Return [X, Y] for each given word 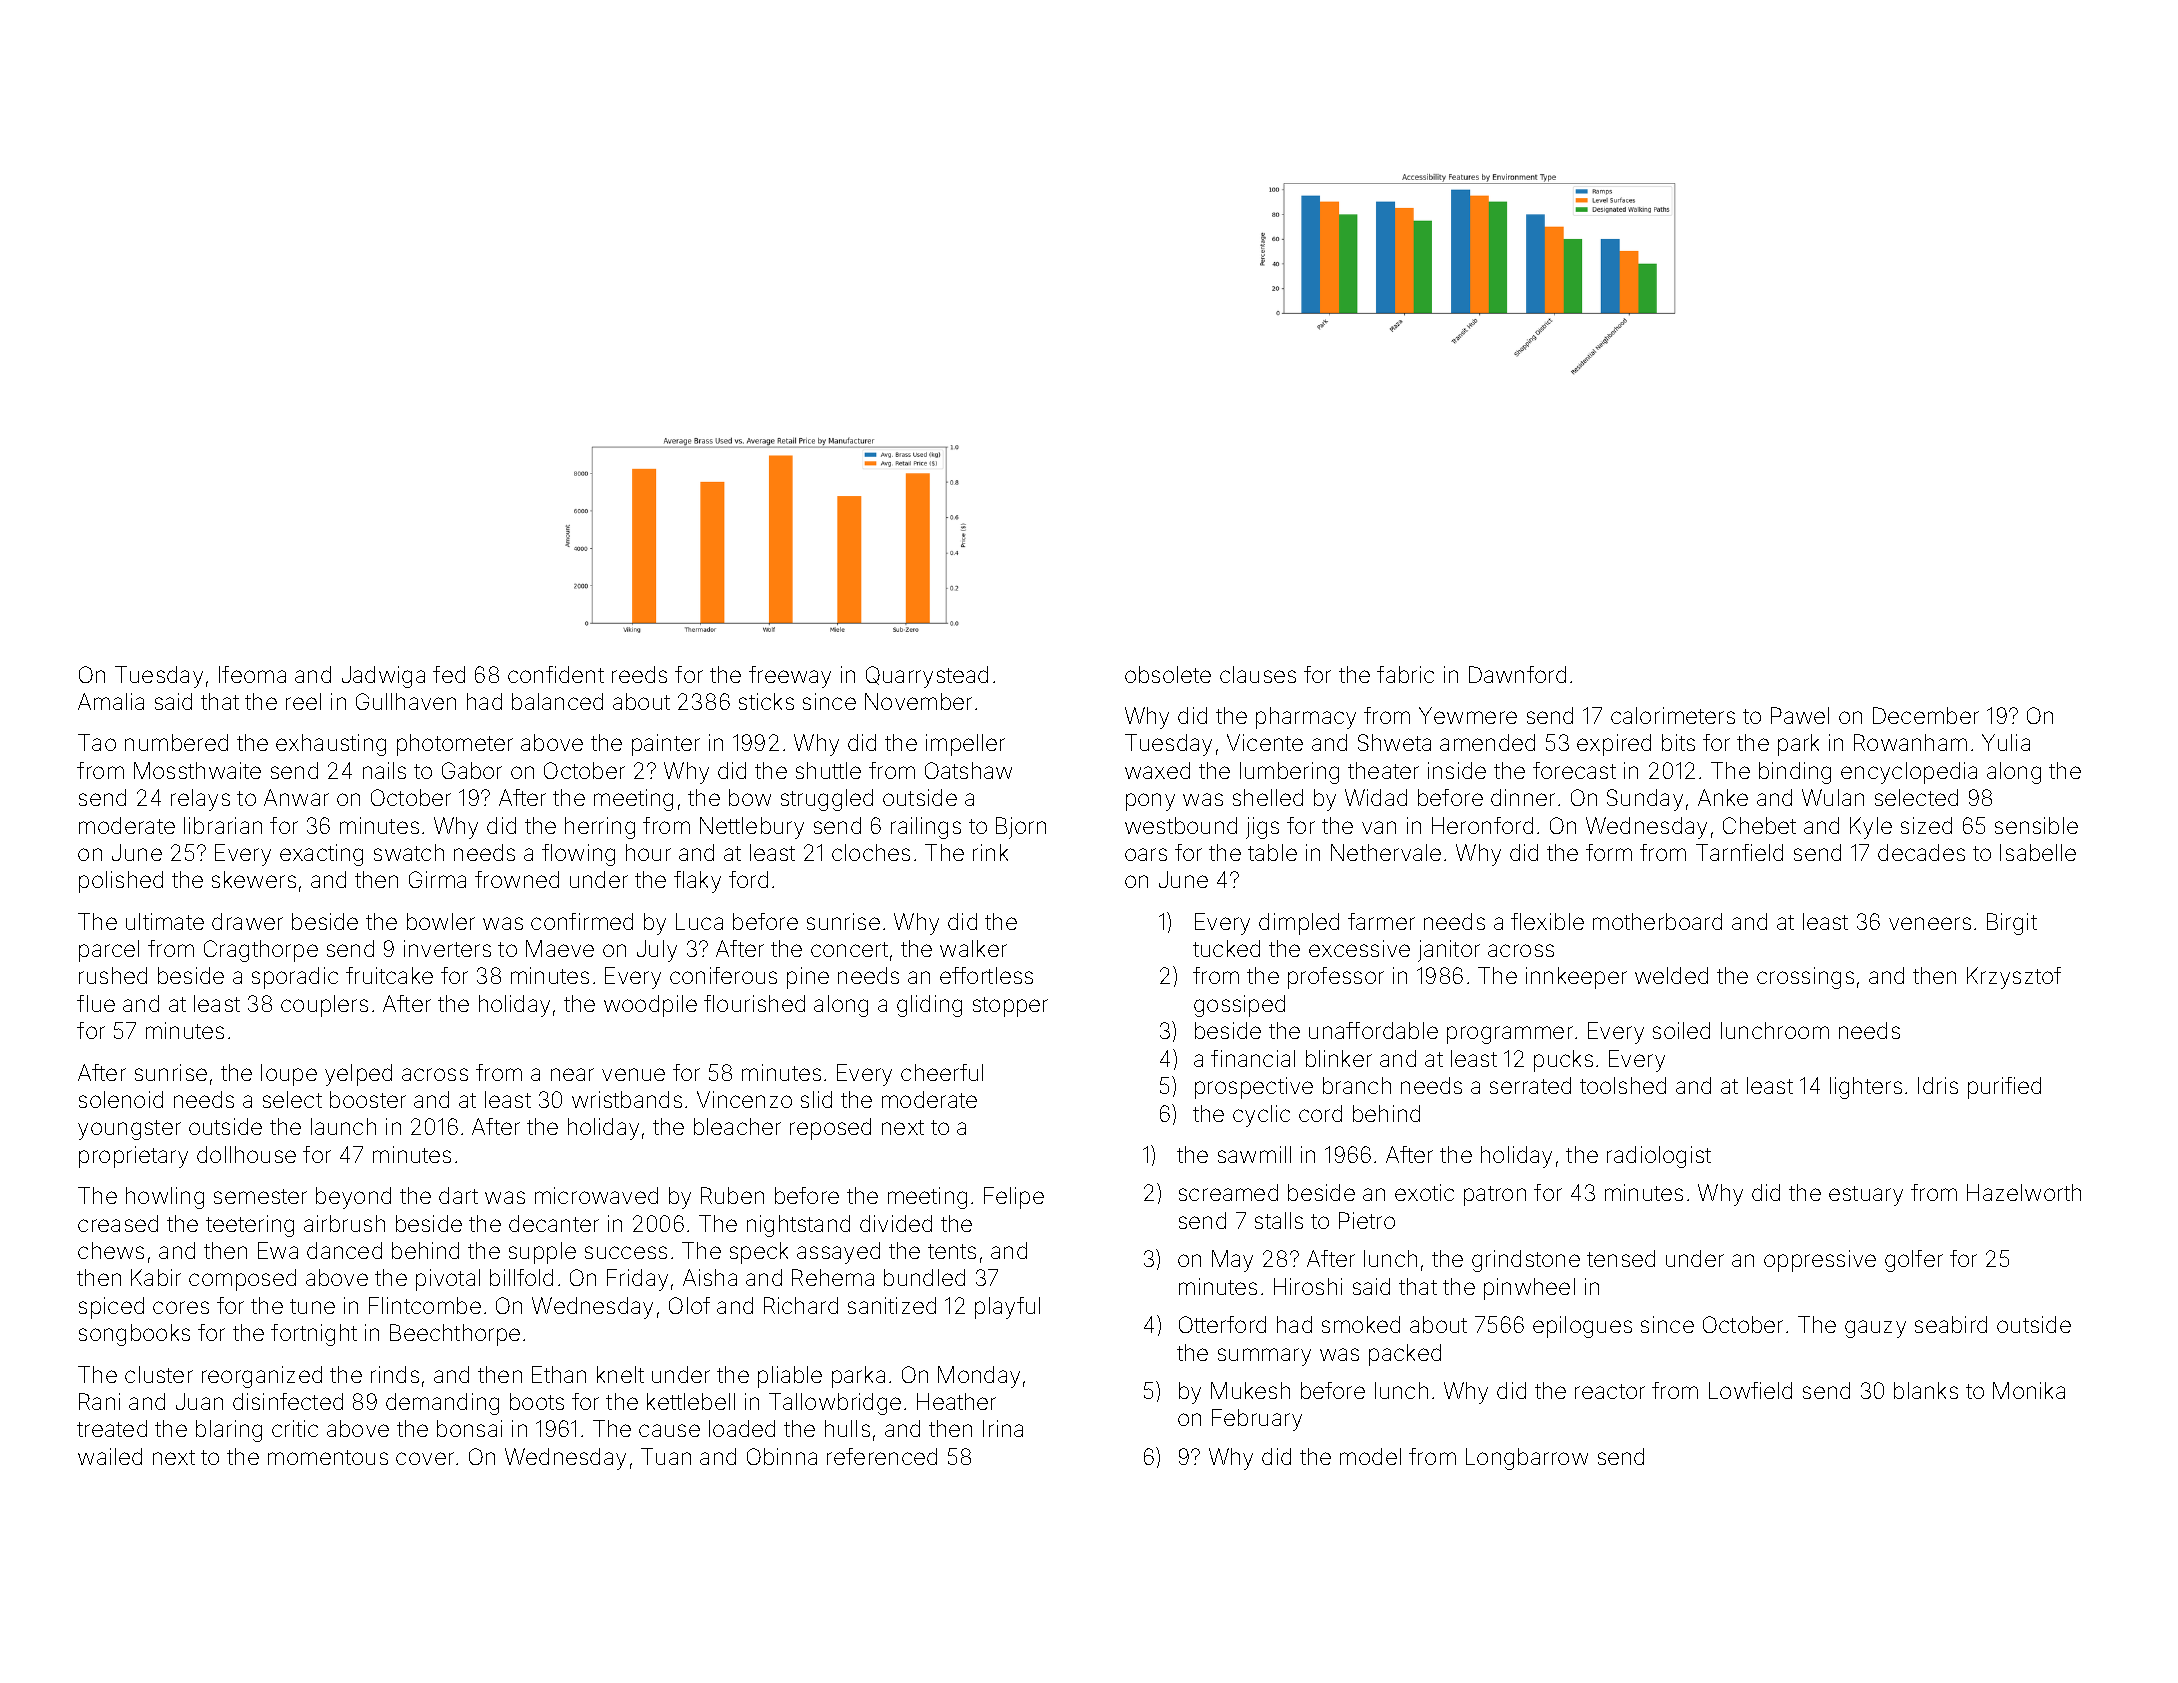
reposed [830, 1129]
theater [1383, 770]
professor [1336, 978]
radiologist [1659, 1157]
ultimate [165, 921]
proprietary [133, 1157]
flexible [1547, 921]
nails [384, 770]
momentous [328, 1457]
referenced [882, 1456]
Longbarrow [1527, 1459]
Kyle [1871, 828]
